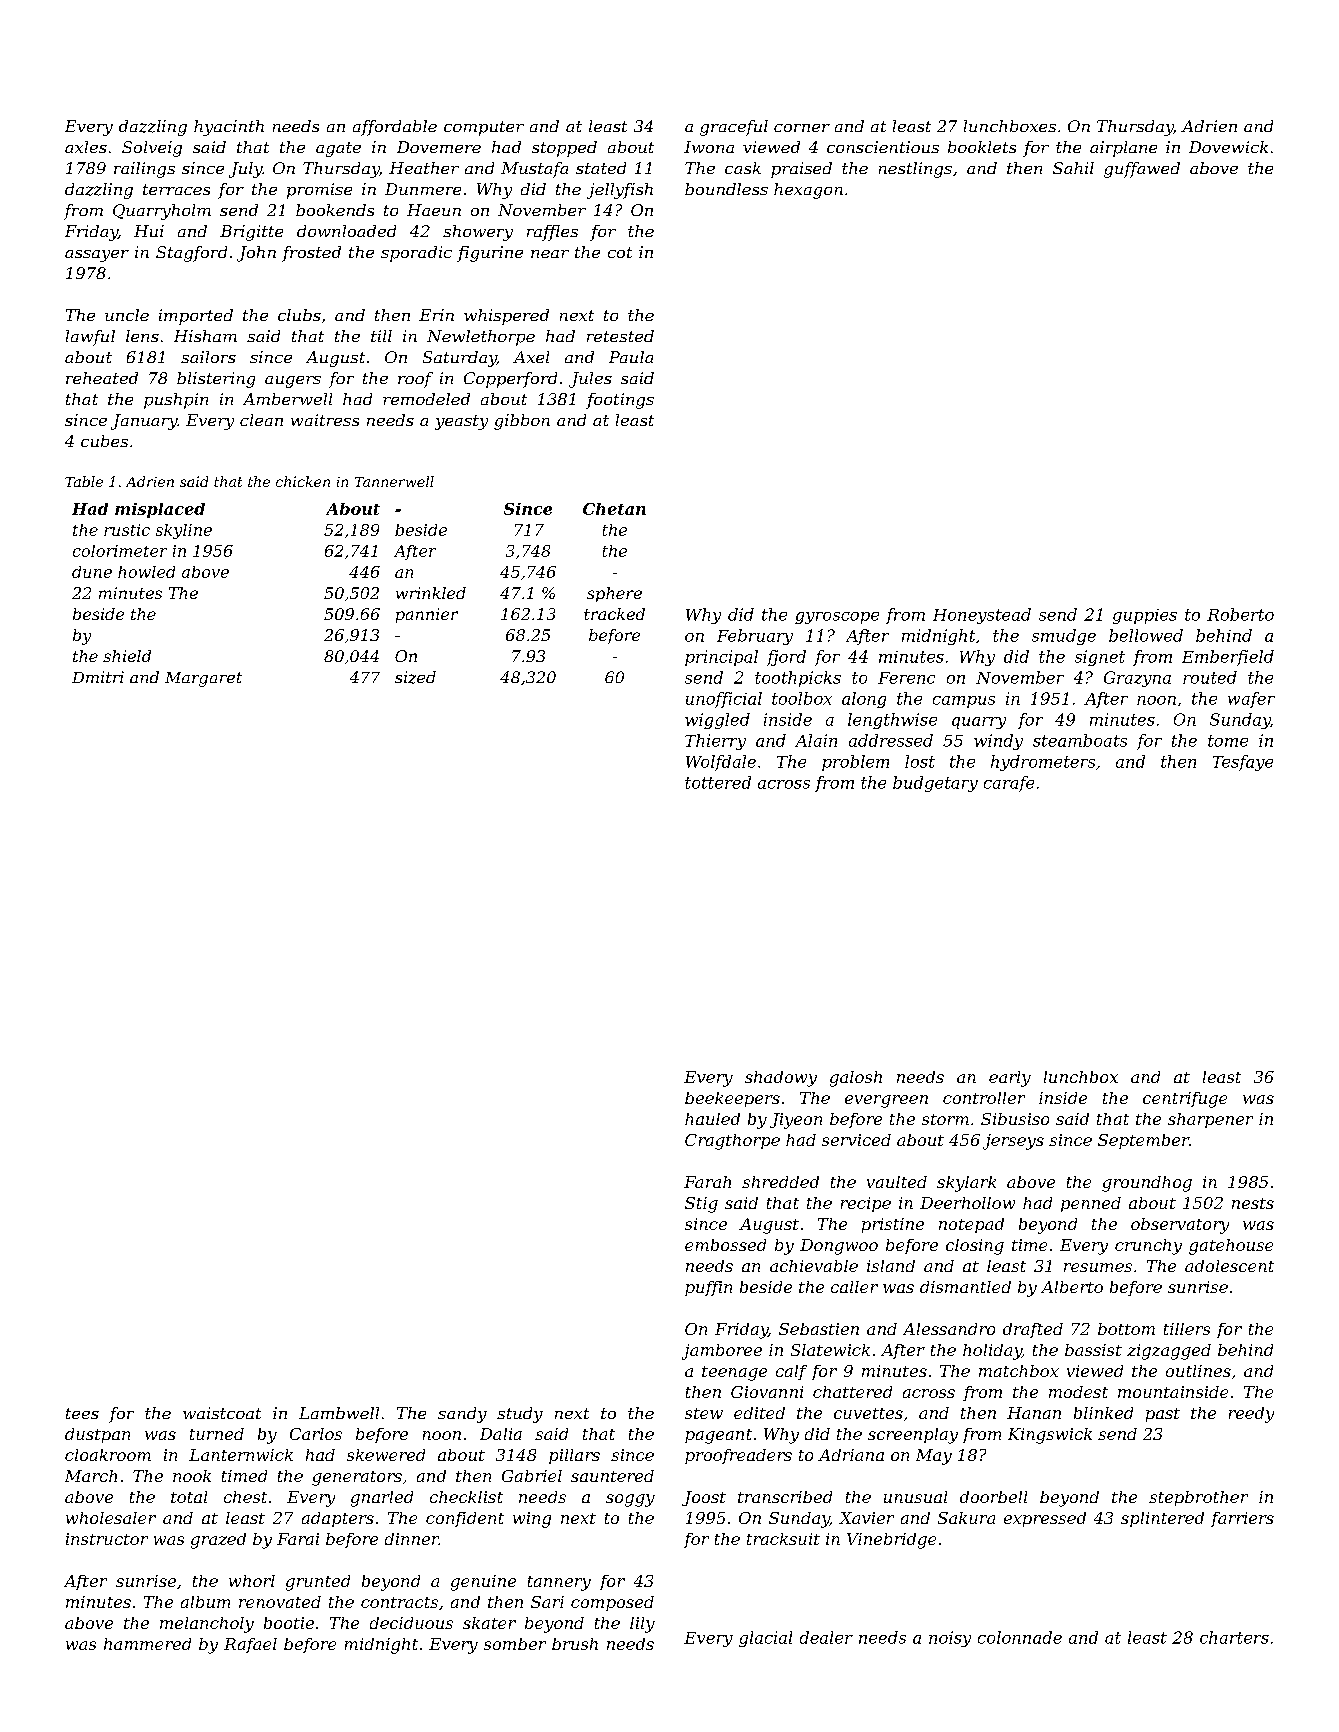 The width and height of the page is (1339, 1732). I want to click on footings, so click(620, 401).
